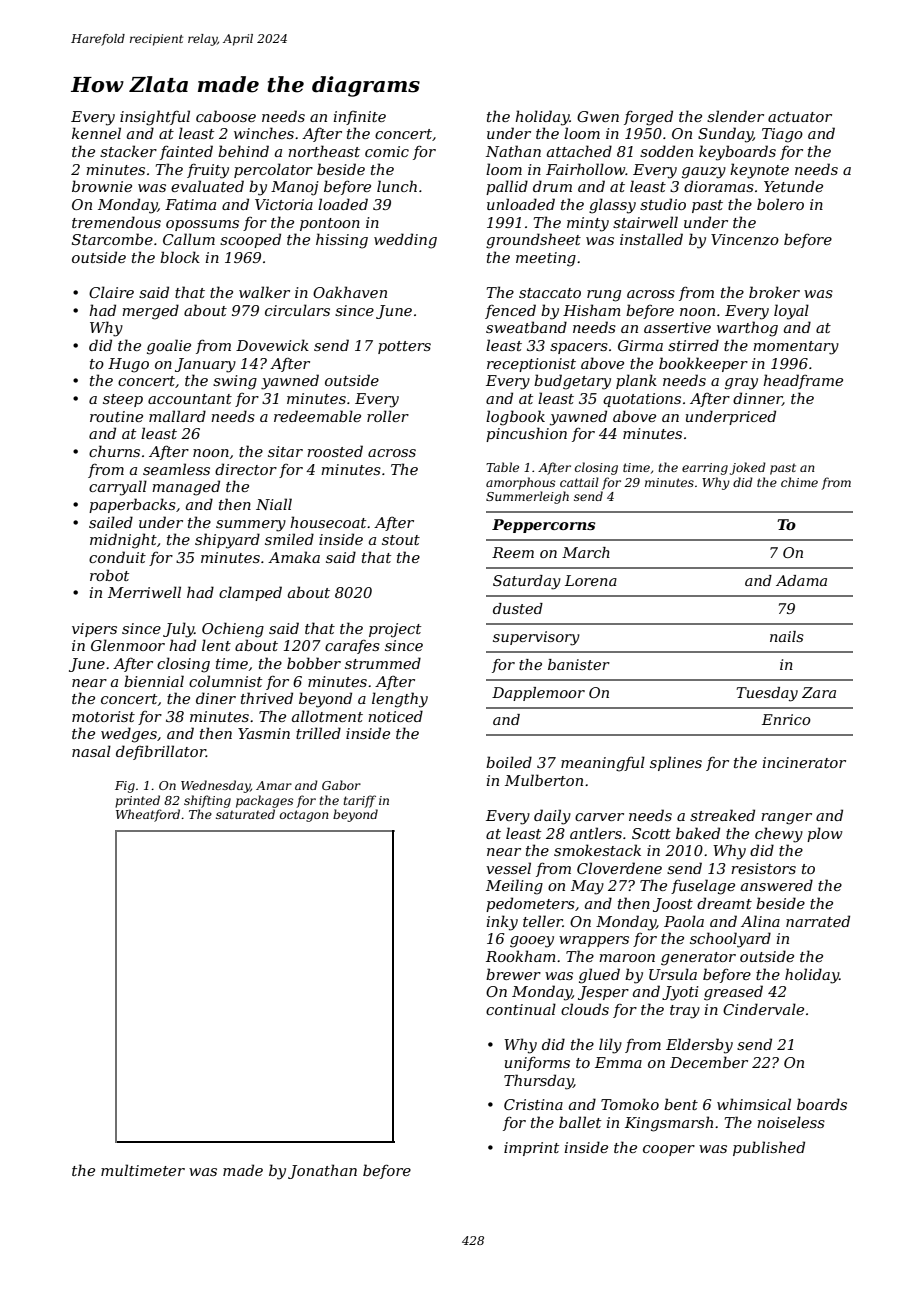 This screenshot has height=1314, width=924. Describe the element at coordinates (96, 133) in the screenshot. I see `kennel` at that location.
